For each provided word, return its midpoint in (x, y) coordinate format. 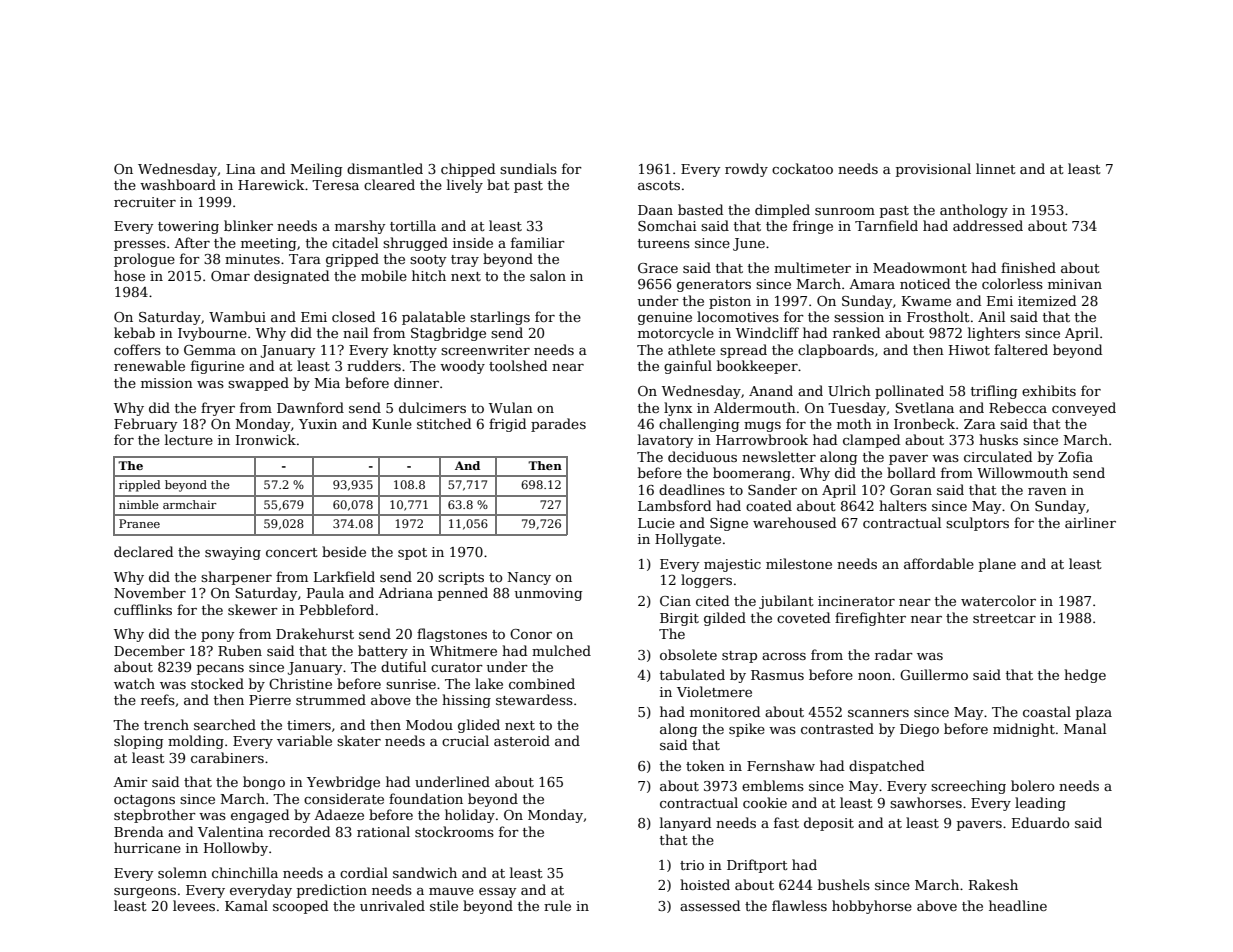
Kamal (246, 905)
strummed (331, 699)
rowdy (746, 170)
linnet (996, 168)
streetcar (1004, 618)
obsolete (688, 654)
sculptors (977, 524)
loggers (706, 581)
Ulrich (849, 390)
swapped (258, 384)
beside (344, 551)
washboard (178, 184)
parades (558, 425)
